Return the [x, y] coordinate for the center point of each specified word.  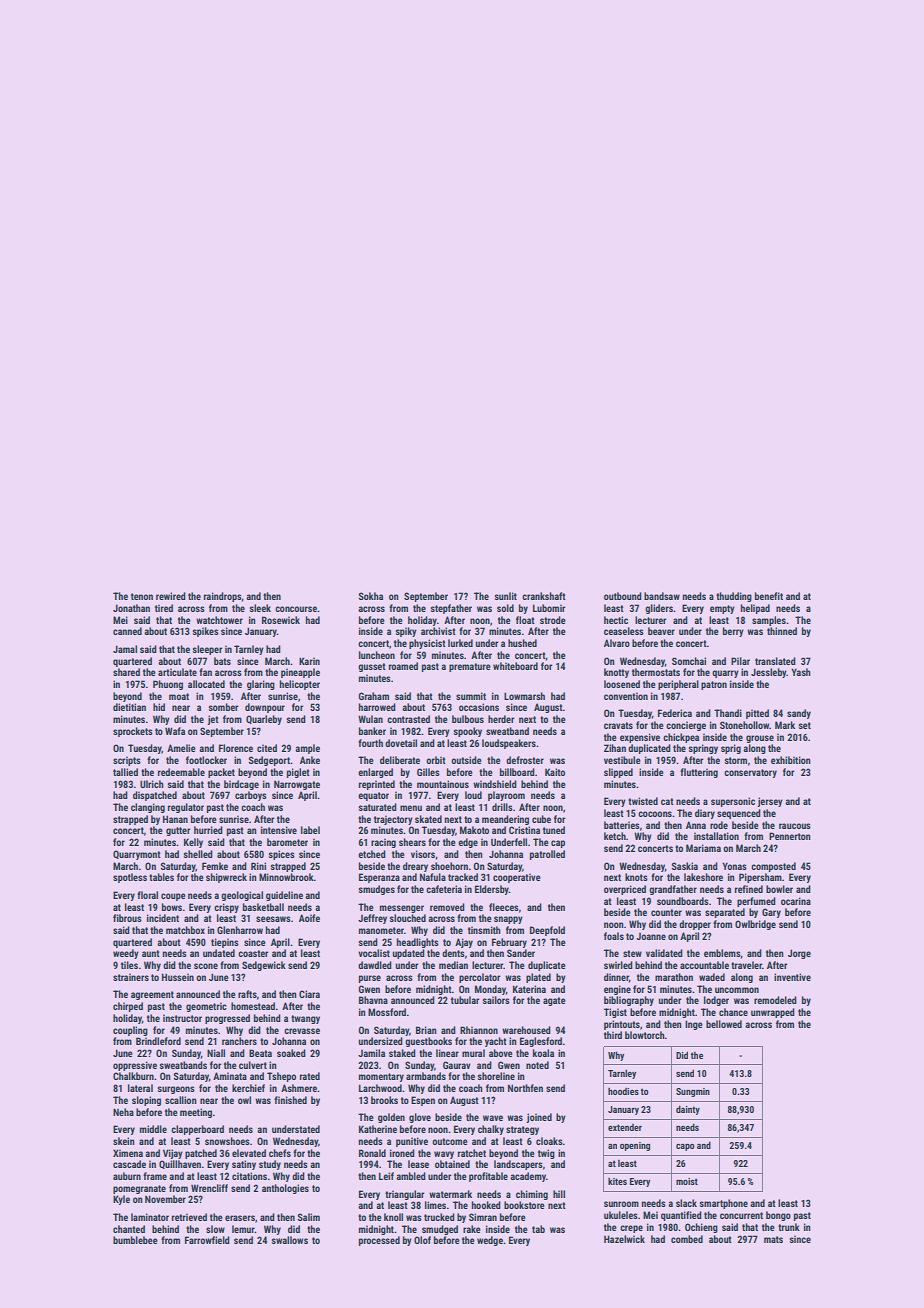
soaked [291, 1053]
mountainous [443, 784]
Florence [236, 748]
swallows [290, 1240]
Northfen [525, 1088]
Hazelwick [624, 1239]
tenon [142, 596]
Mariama [703, 848]
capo [685, 1147]
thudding [734, 597]
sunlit [506, 596]
